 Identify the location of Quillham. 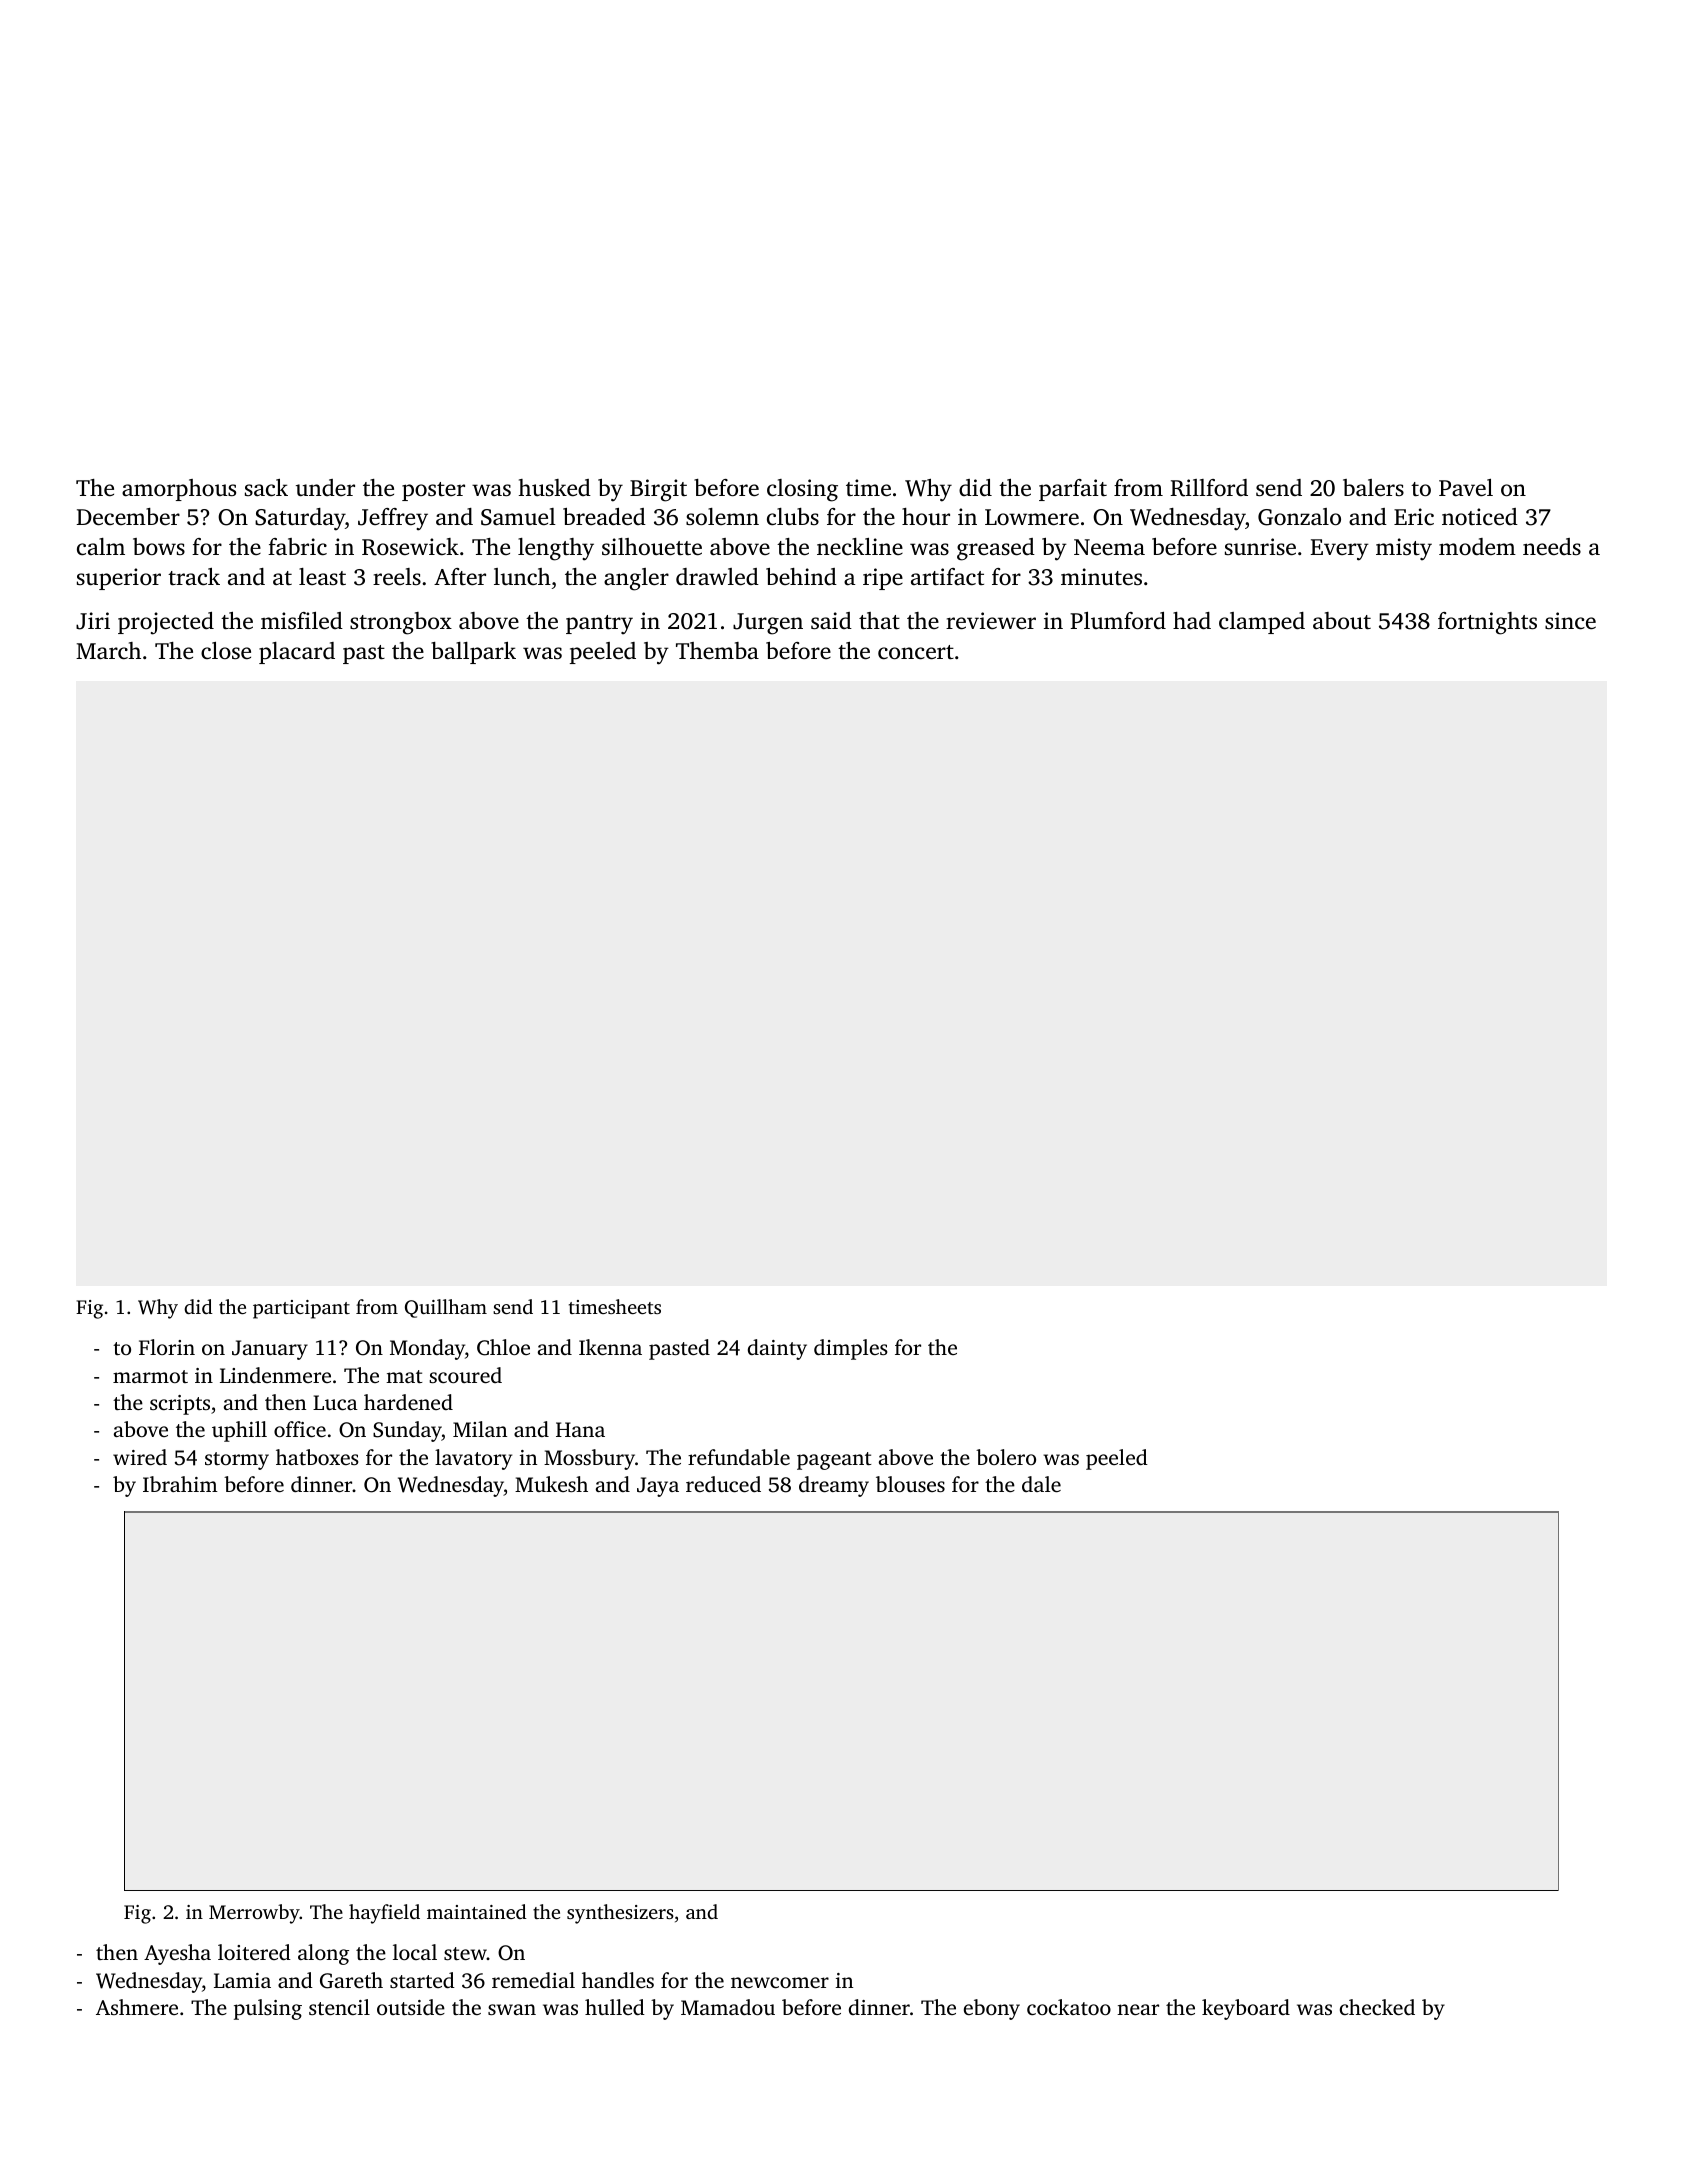
(446, 1308).
